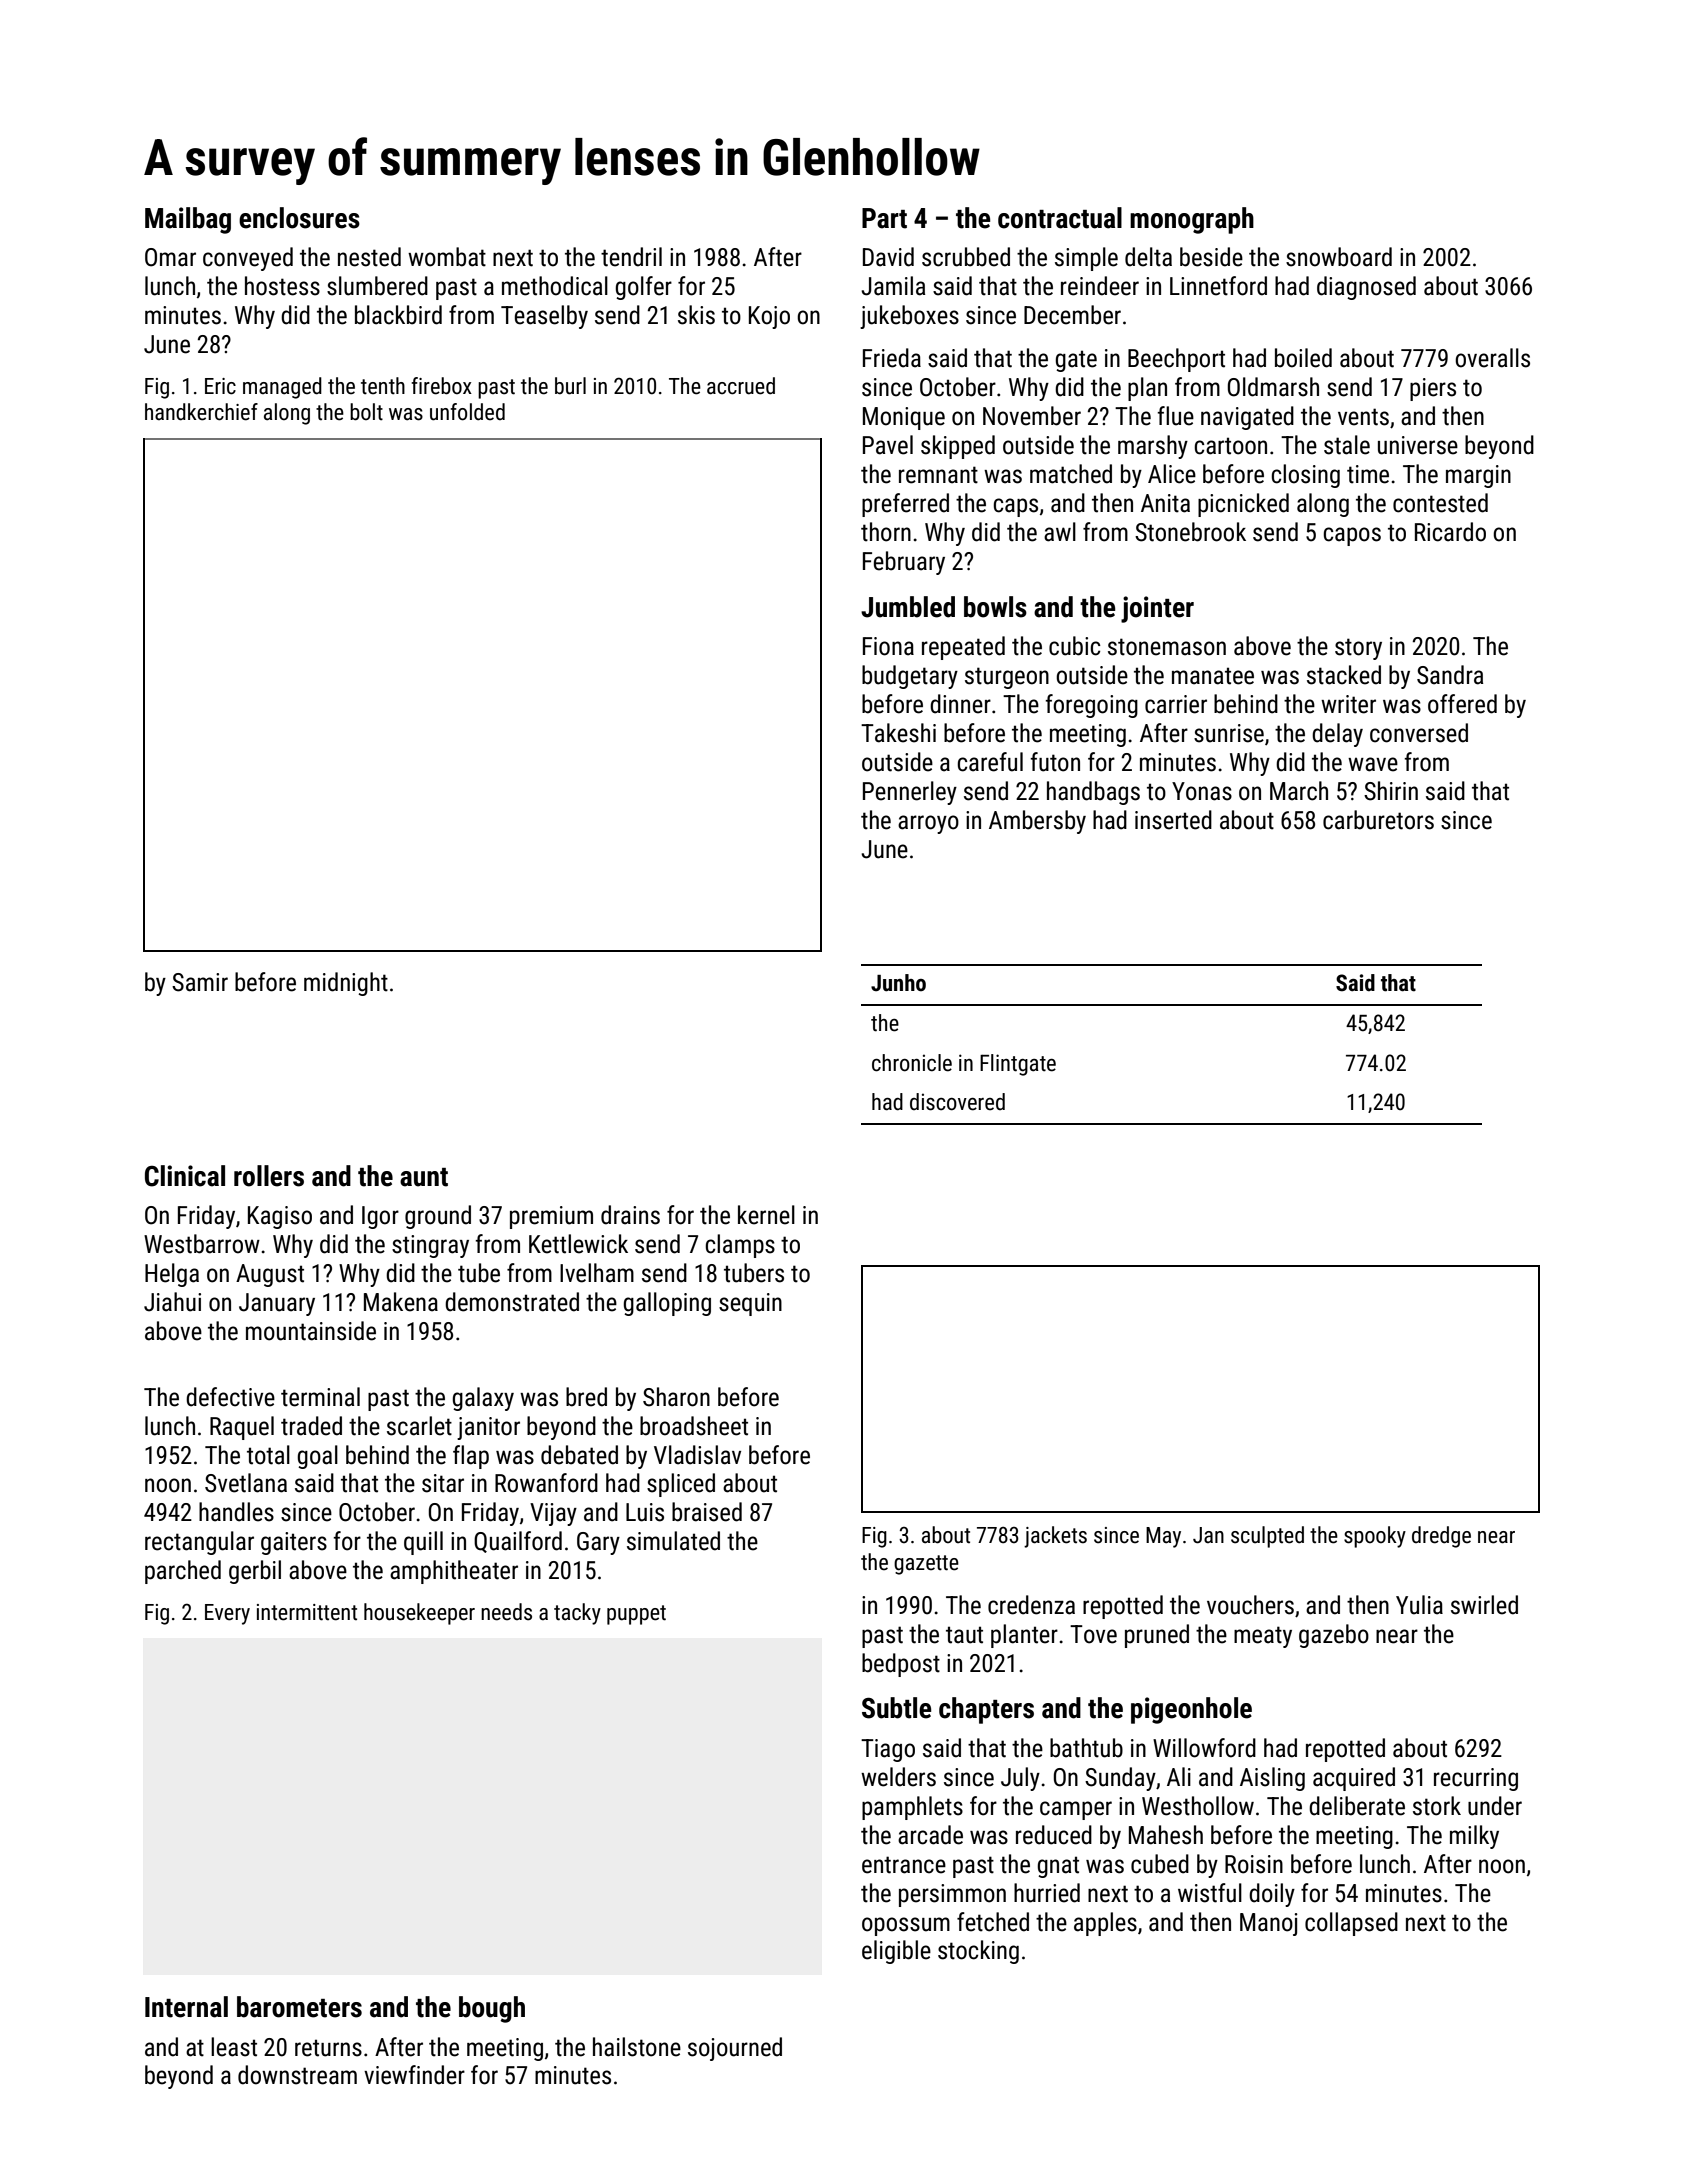 The width and height of the screenshot is (1683, 2178). Describe the element at coordinates (570, 386) in the screenshot. I see `burl` at that location.
